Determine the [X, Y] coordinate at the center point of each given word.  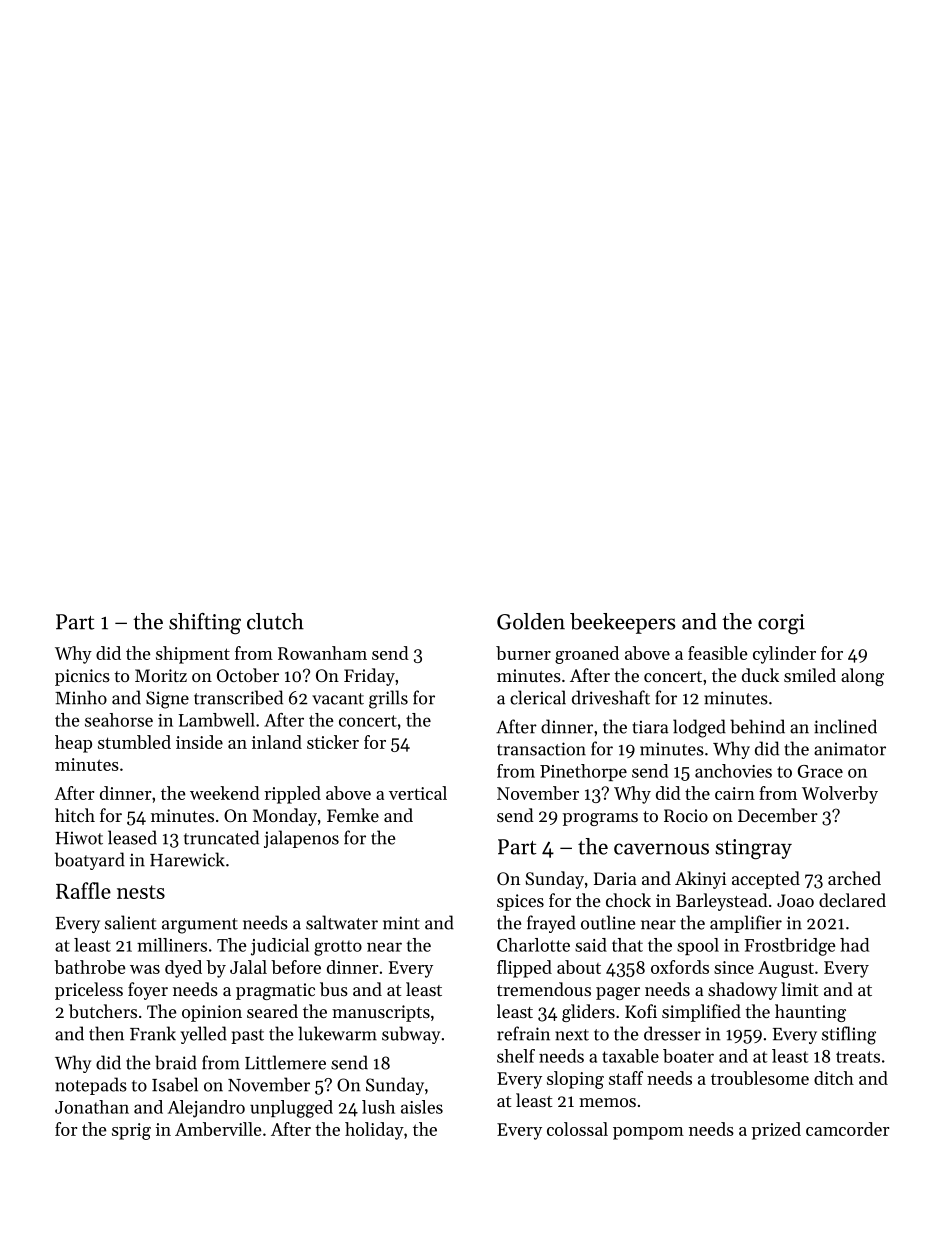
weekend [225, 793]
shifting [205, 624]
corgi [781, 624]
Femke [353, 815]
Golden [531, 621]
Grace [820, 771]
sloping [575, 1080]
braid [176, 1062]
